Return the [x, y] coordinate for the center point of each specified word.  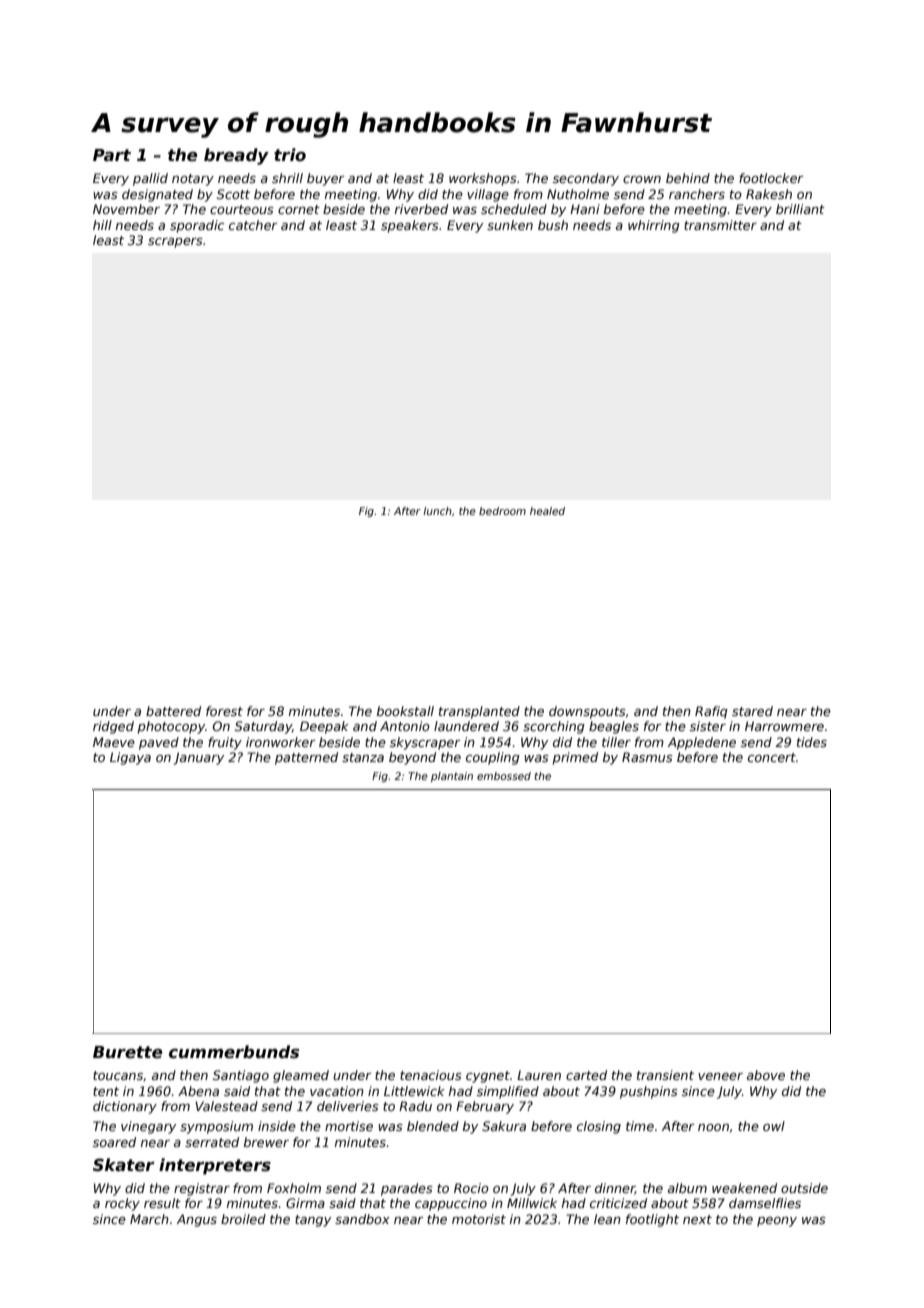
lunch [437, 511]
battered [173, 711]
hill [102, 225]
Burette [127, 1052]
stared [752, 711]
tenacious [431, 1075]
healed [547, 511]
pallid [150, 179]
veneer [720, 1076]
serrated [212, 1142]
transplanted [479, 712]
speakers [410, 226]
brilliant [800, 209]
